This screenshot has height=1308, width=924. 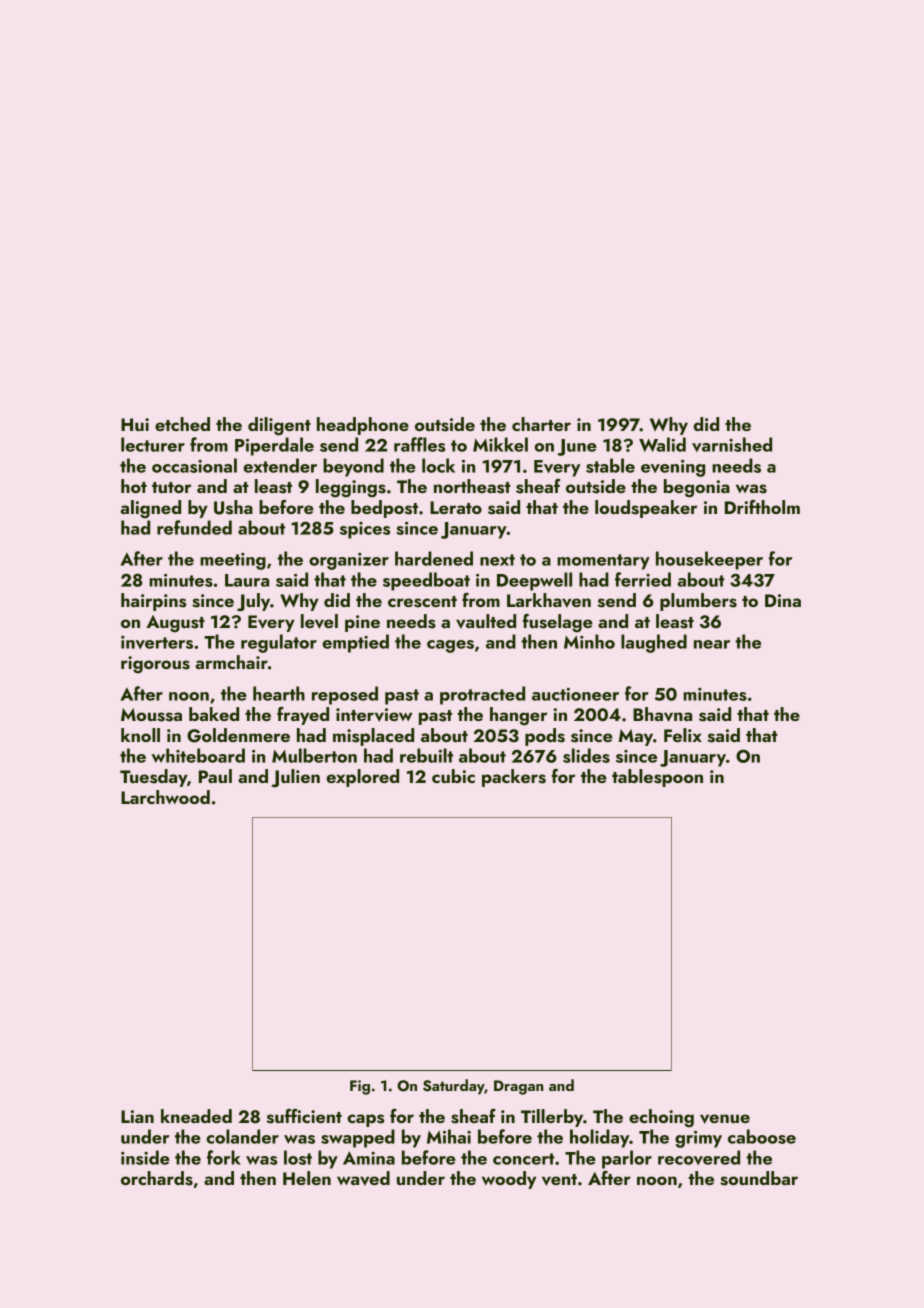 I want to click on Fig, so click(x=360, y=1087).
